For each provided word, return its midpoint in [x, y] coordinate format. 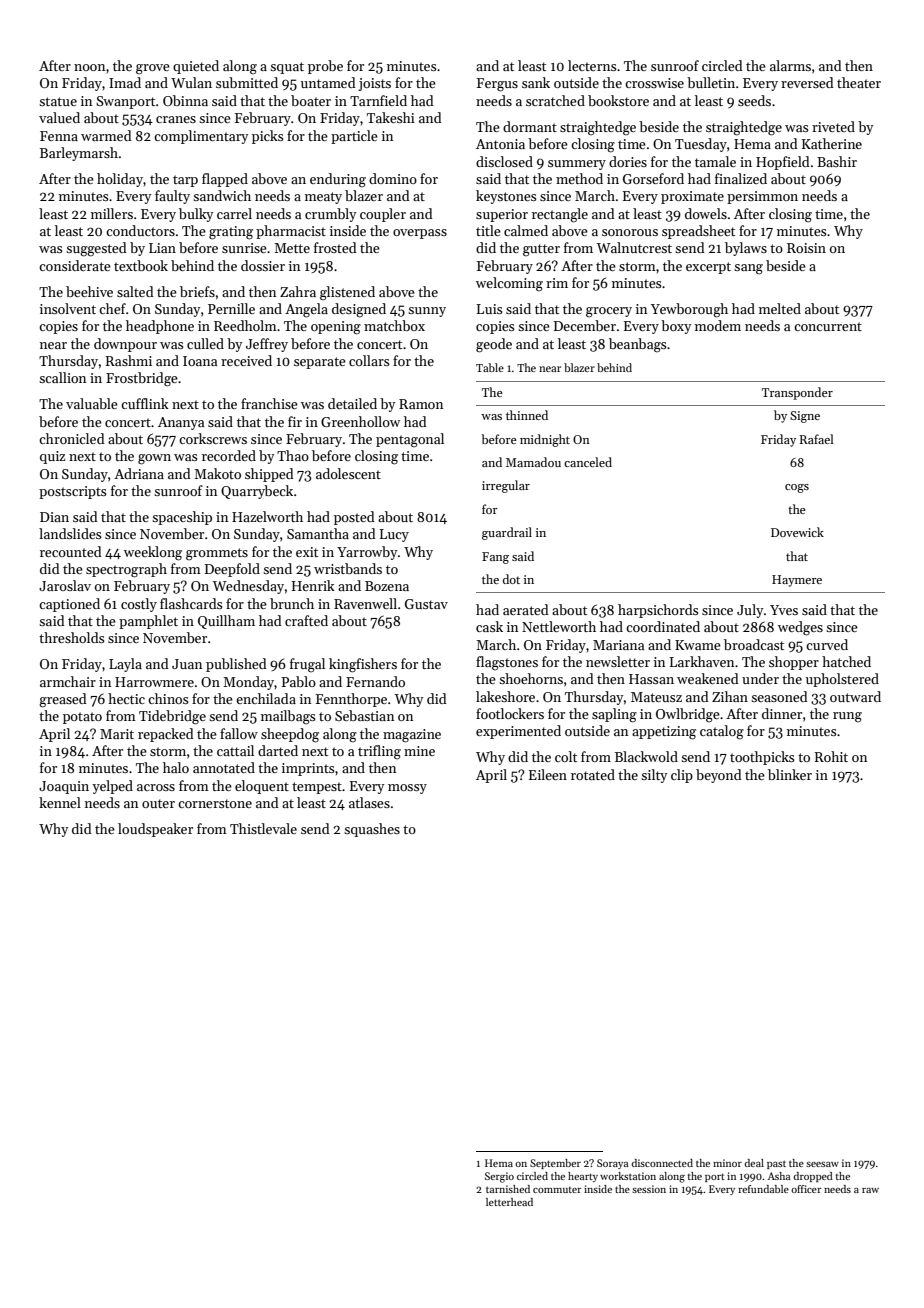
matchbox [394, 325]
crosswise [654, 83]
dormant [530, 126]
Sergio [499, 1177]
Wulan [191, 82]
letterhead [509, 1202]
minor [727, 1163]
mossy [407, 789]
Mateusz [656, 697]
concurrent [828, 326]
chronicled [72, 438]
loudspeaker [155, 830]
